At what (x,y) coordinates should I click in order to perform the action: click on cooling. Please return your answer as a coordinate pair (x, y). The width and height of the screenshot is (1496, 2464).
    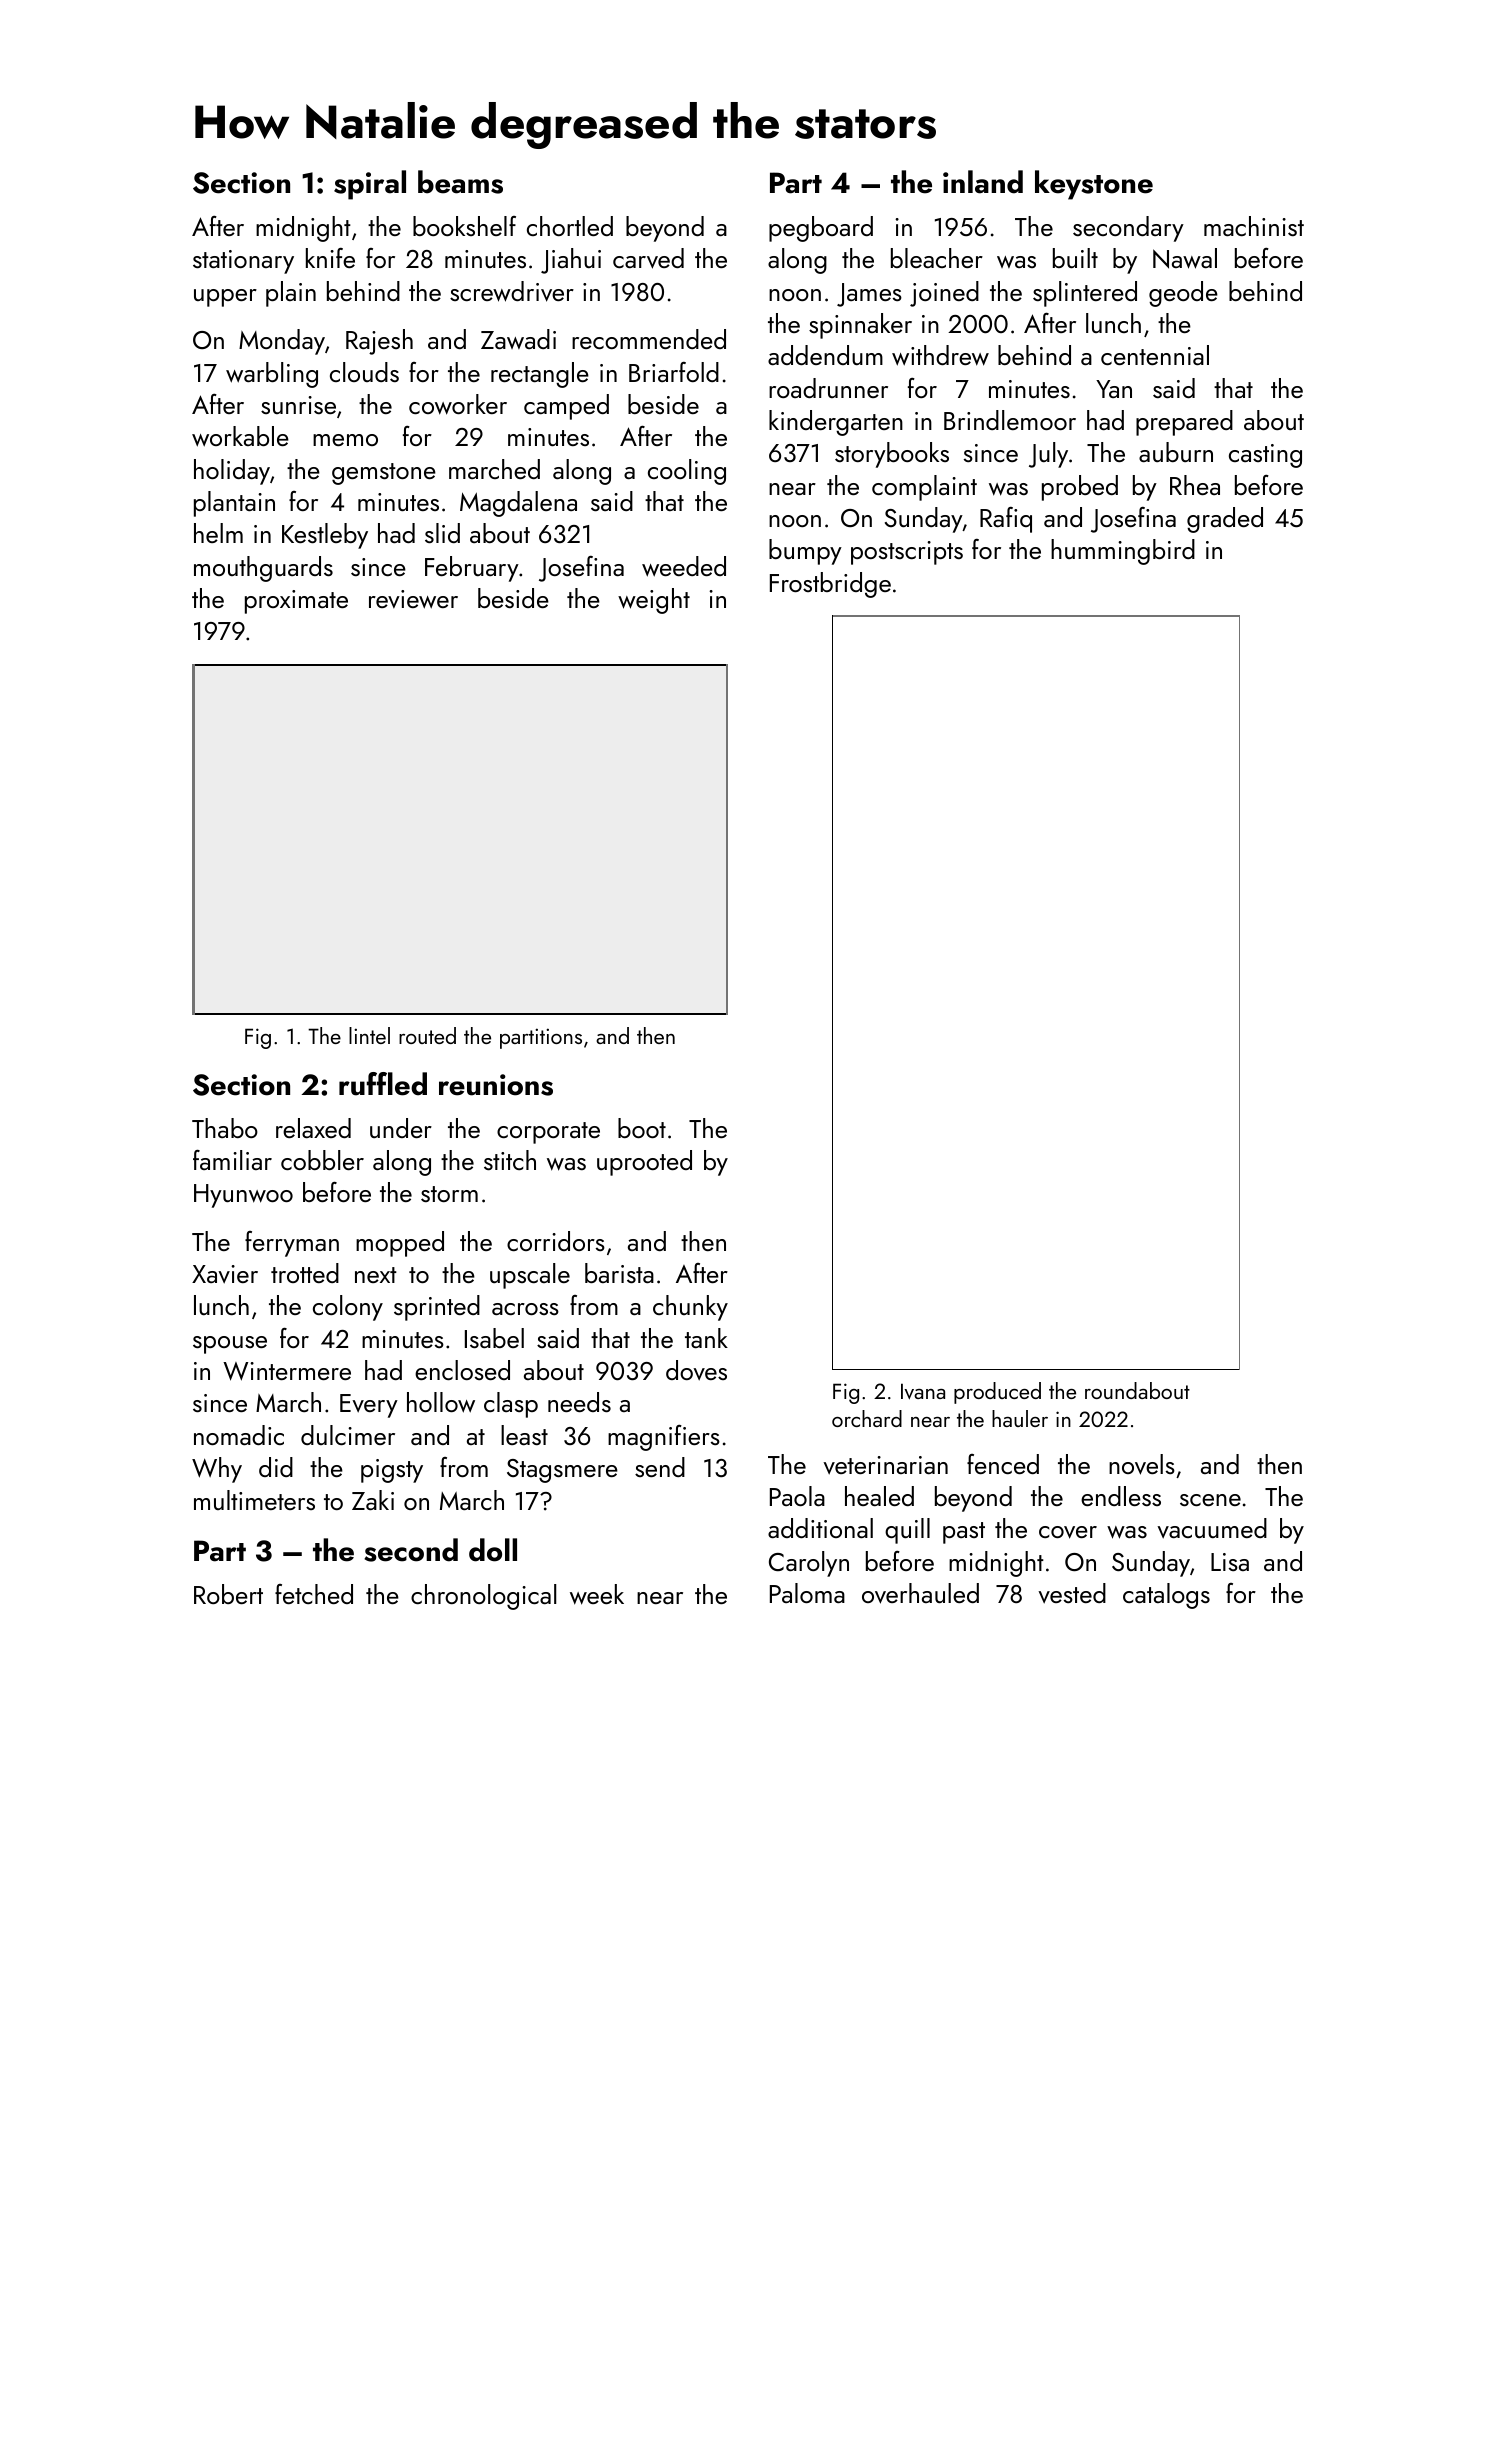
    Looking at the image, I should click on (687, 472).
